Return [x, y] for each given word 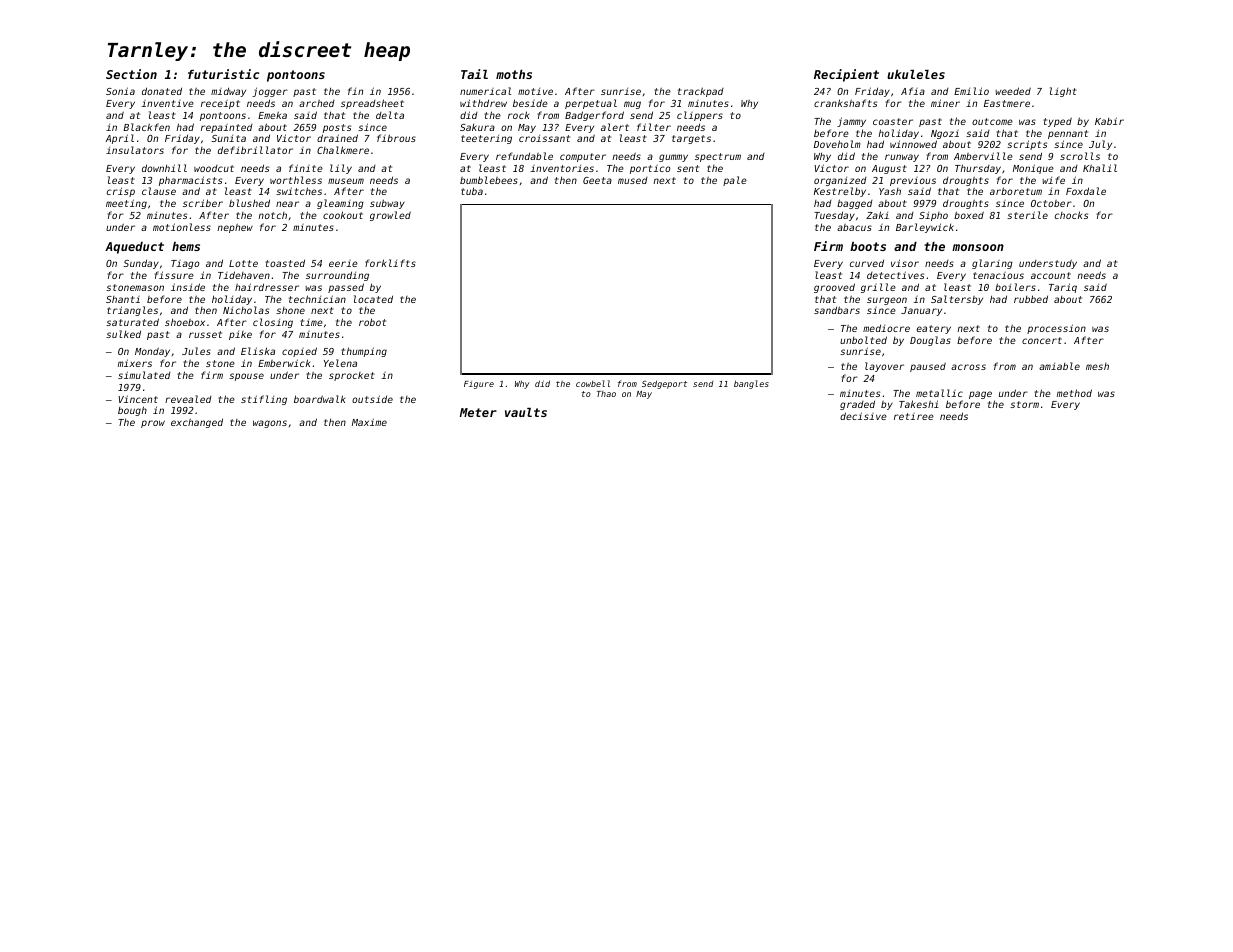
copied [299, 352]
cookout [343, 215]
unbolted [863, 340]
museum [346, 181]
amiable [1059, 366]
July [1100, 145]
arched [317, 103]
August [889, 169]
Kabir [1109, 121]
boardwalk [319, 399]
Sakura [477, 127]
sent [688, 168]
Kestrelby [840, 192]
